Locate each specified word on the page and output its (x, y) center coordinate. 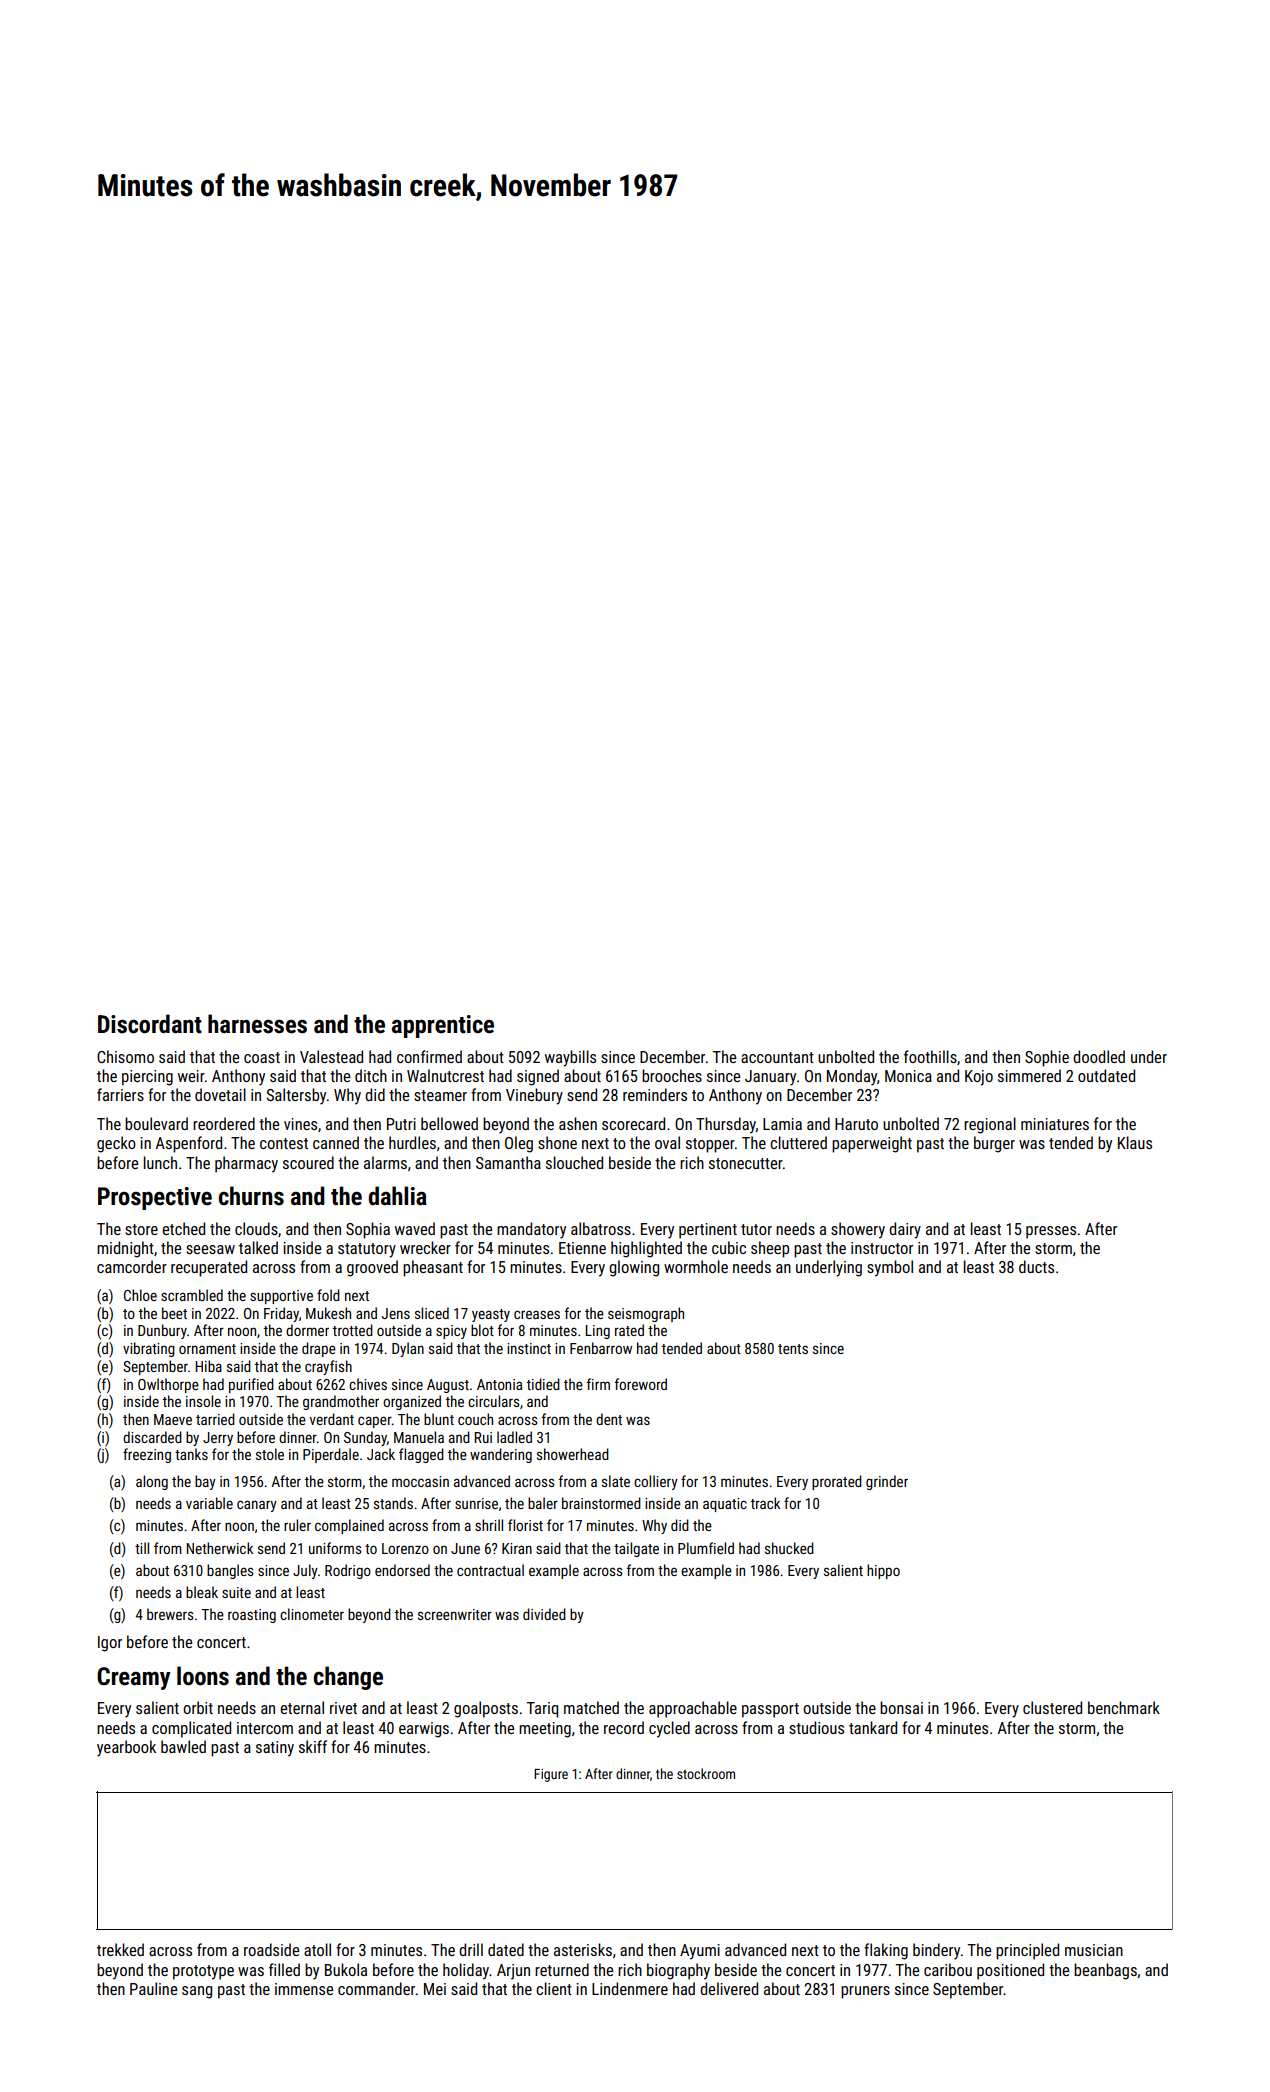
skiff (313, 1746)
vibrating (149, 1349)
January (770, 1078)
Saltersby (296, 1096)
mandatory (531, 1230)
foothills (930, 1056)
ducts (1036, 1266)
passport (770, 1710)
